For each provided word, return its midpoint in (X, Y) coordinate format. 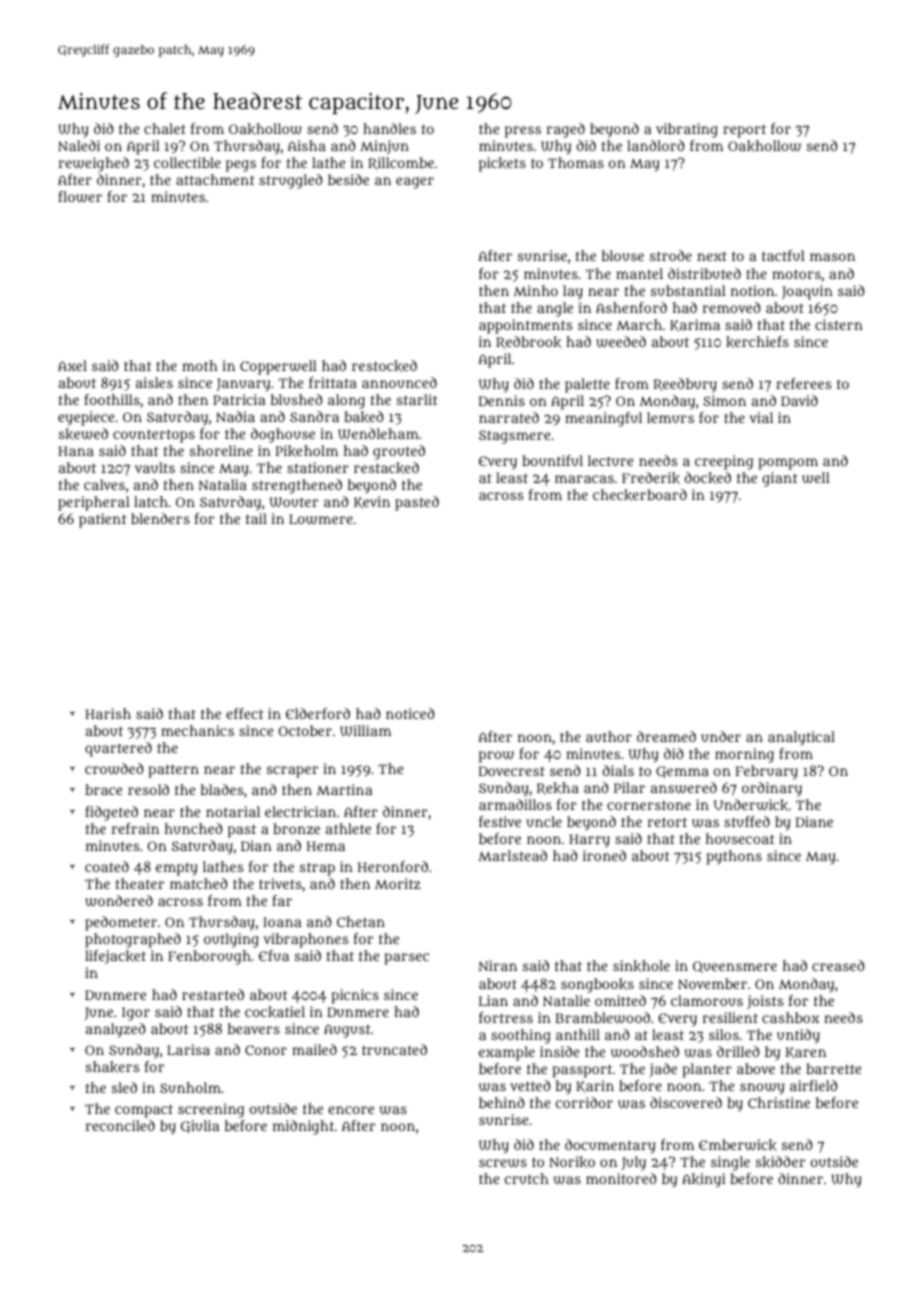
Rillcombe (401, 163)
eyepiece (86, 418)
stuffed (747, 821)
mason (832, 257)
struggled (291, 181)
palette (587, 385)
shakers (112, 1067)
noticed (410, 713)
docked (708, 478)
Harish (108, 713)
